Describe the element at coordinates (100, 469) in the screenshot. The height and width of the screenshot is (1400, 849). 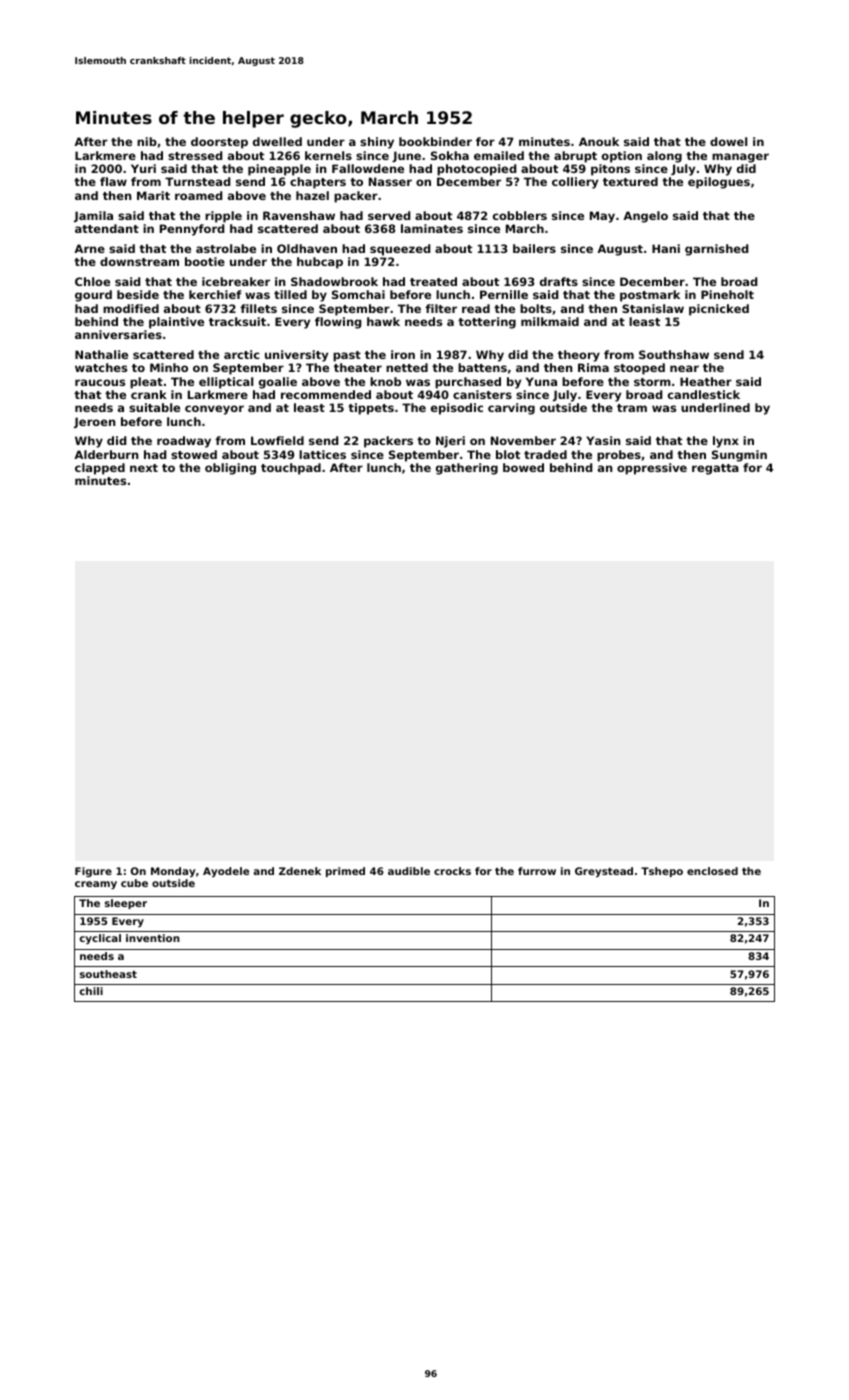
I see `clapped` at that location.
